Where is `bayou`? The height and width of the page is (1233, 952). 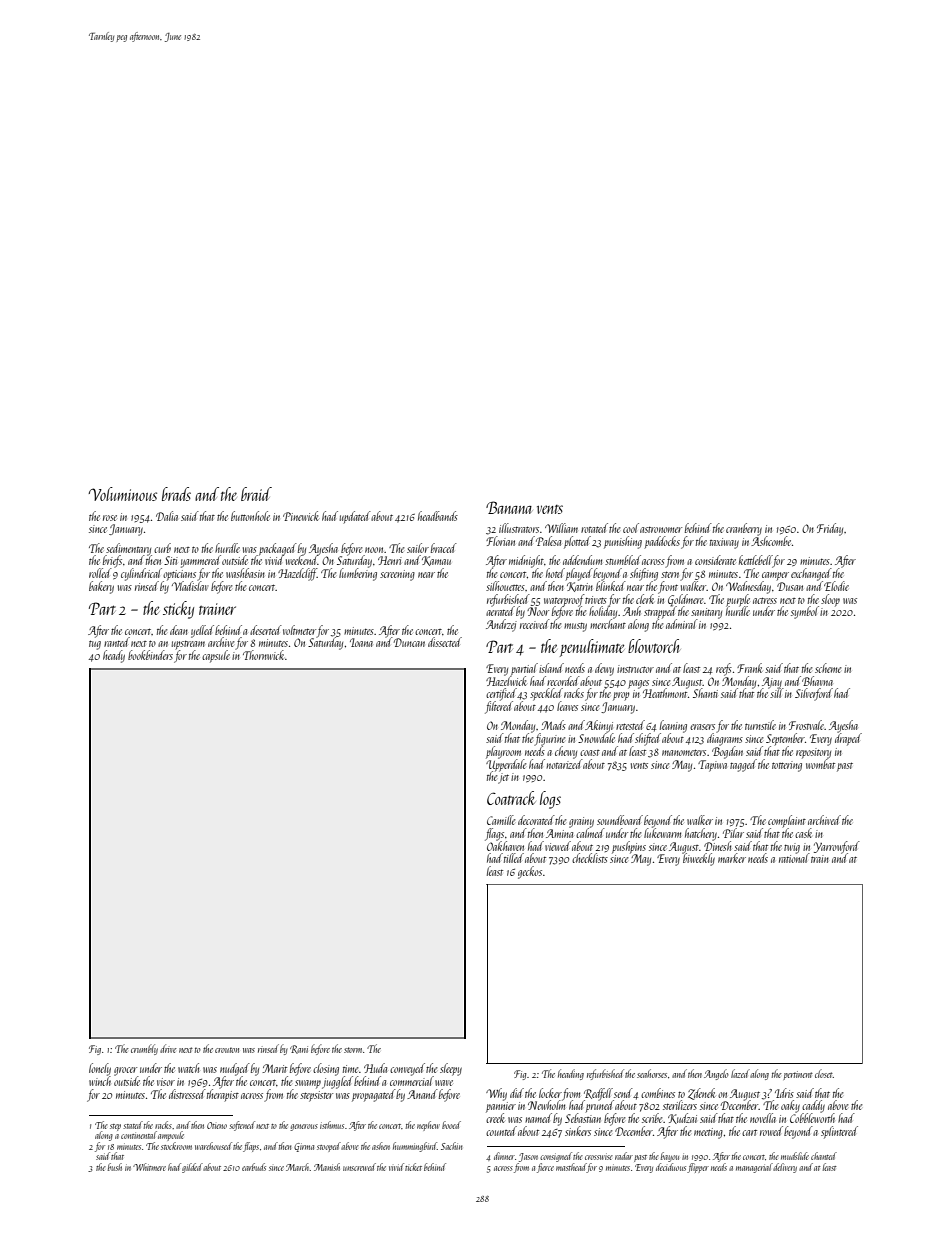
bayou is located at coordinates (670, 1157).
